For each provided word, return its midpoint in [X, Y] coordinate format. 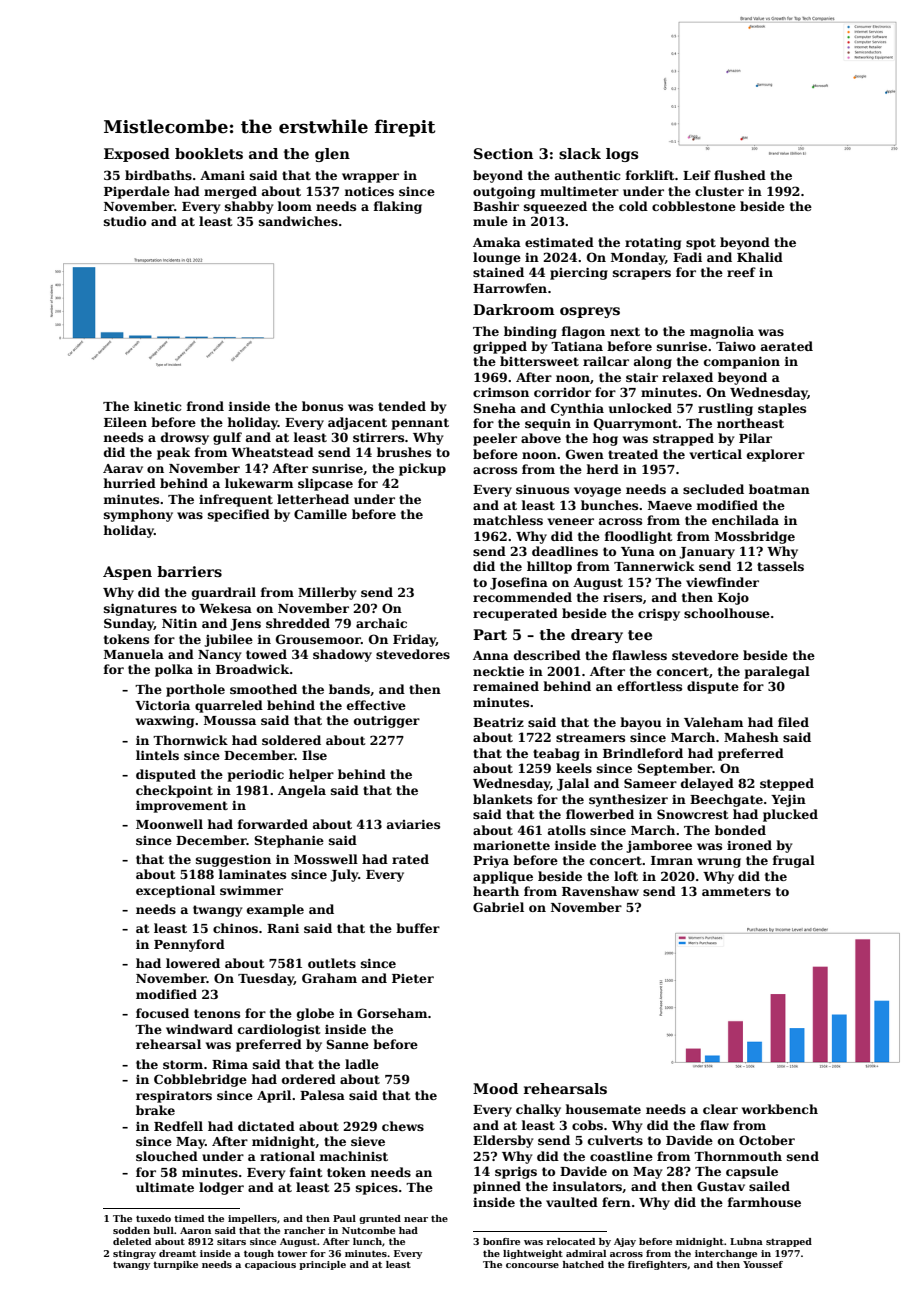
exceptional [175, 891]
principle [322, 1265]
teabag [556, 754]
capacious [270, 1265]
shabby [249, 207]
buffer [418, 928]
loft [626, 876]
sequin [548, 424]
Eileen [125, 422]
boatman [779, 489]
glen [332, 155]
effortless [649, 686]
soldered [291, 740]
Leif [697, 175]
